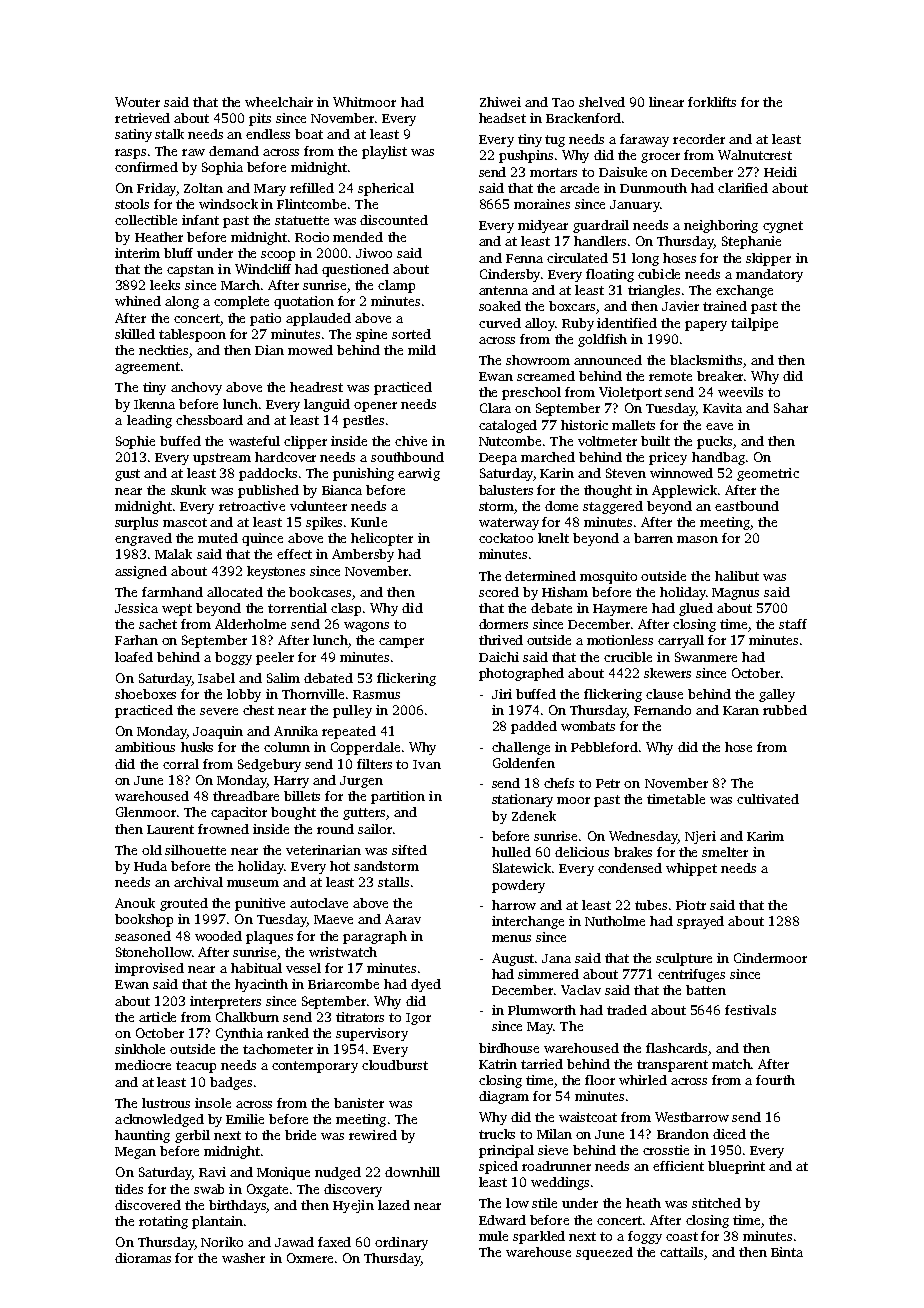 The height and width of the screenshot is (1308, 924). I want to click on shelved, so click(602, 102).
